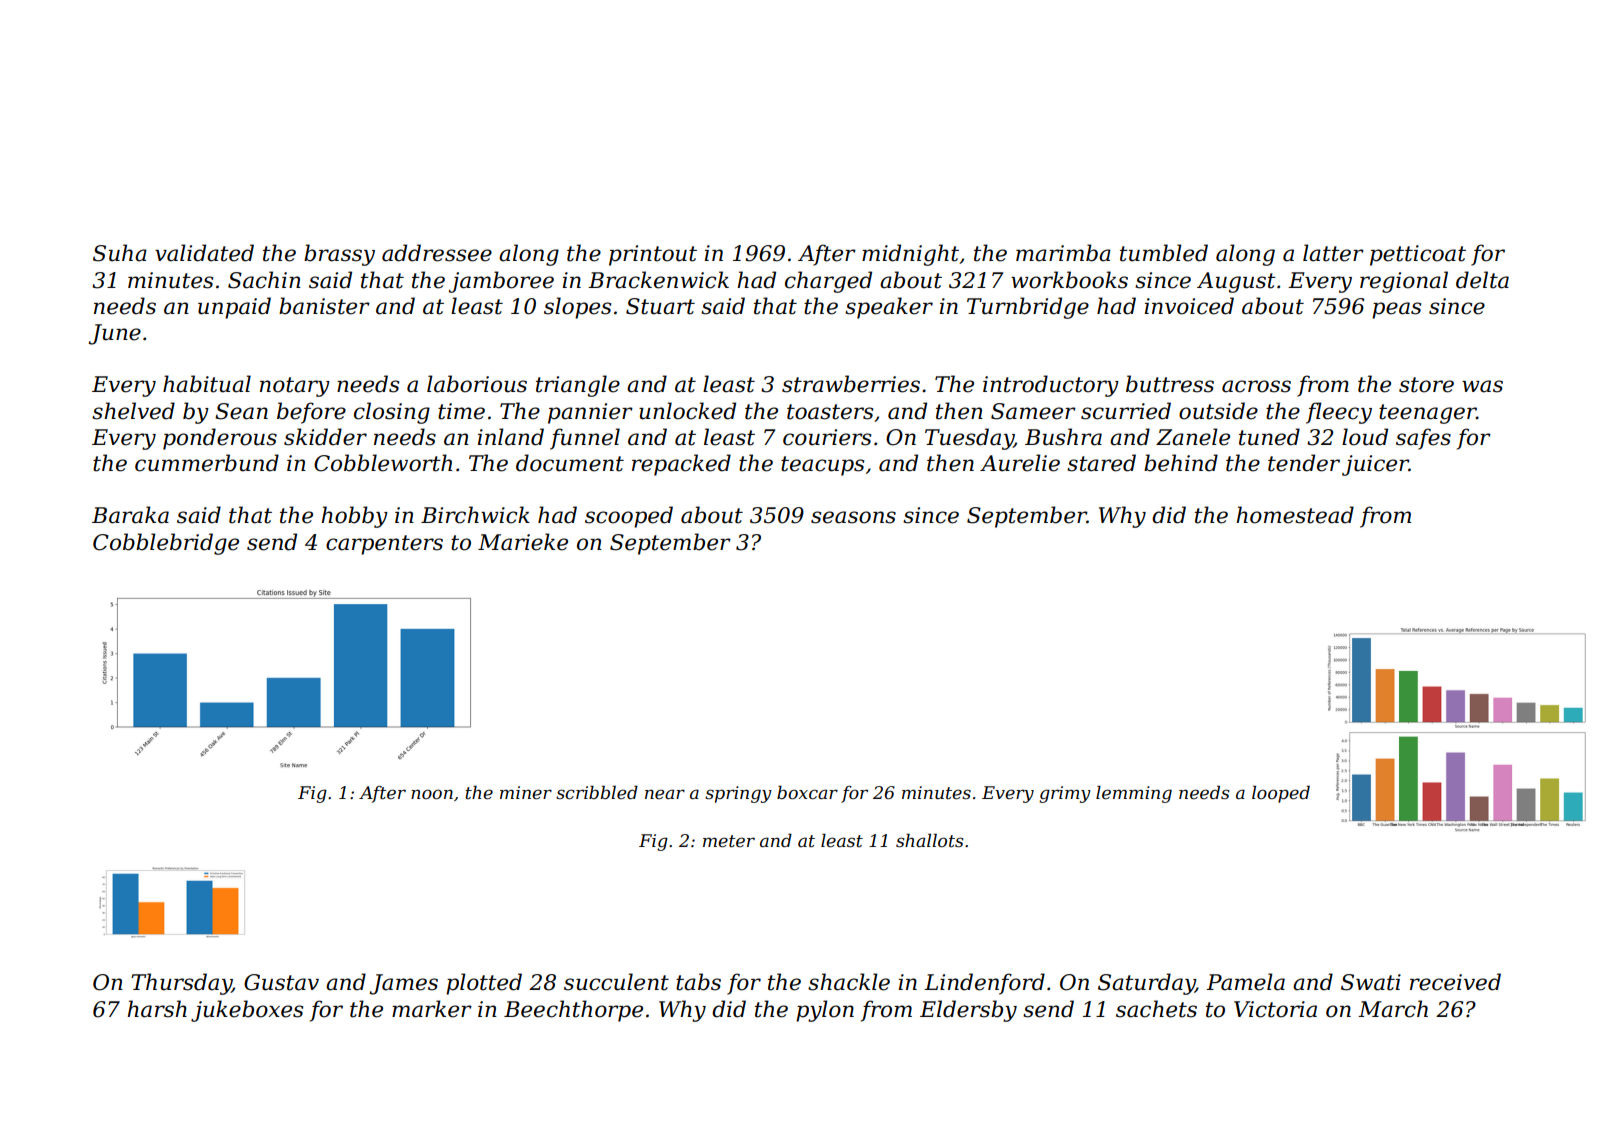 The height and width of the document is (1137, 1609). I want to click on Cobblebridge, so click(166, 544).
